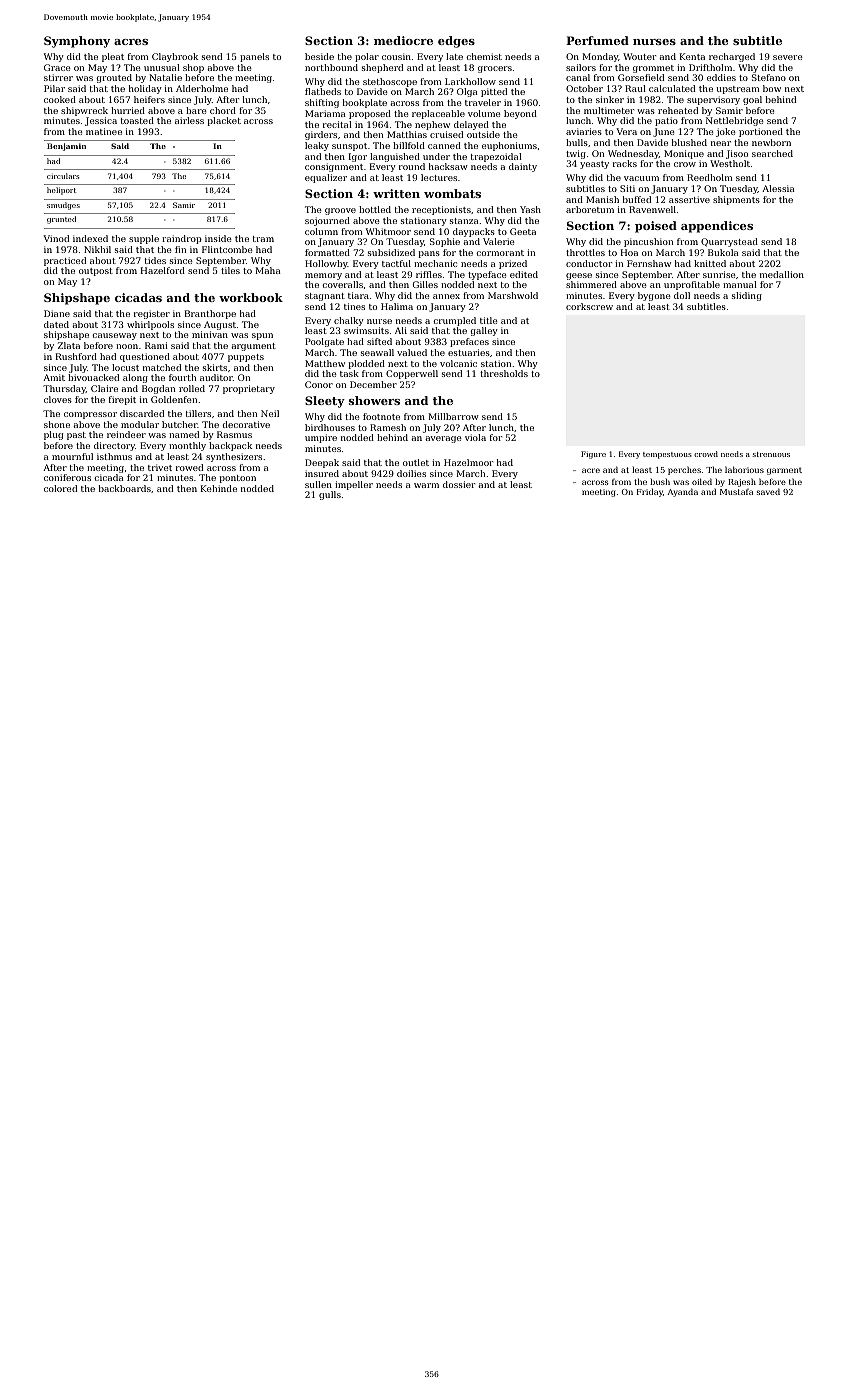  I want to click on October, so click(584, 88).
